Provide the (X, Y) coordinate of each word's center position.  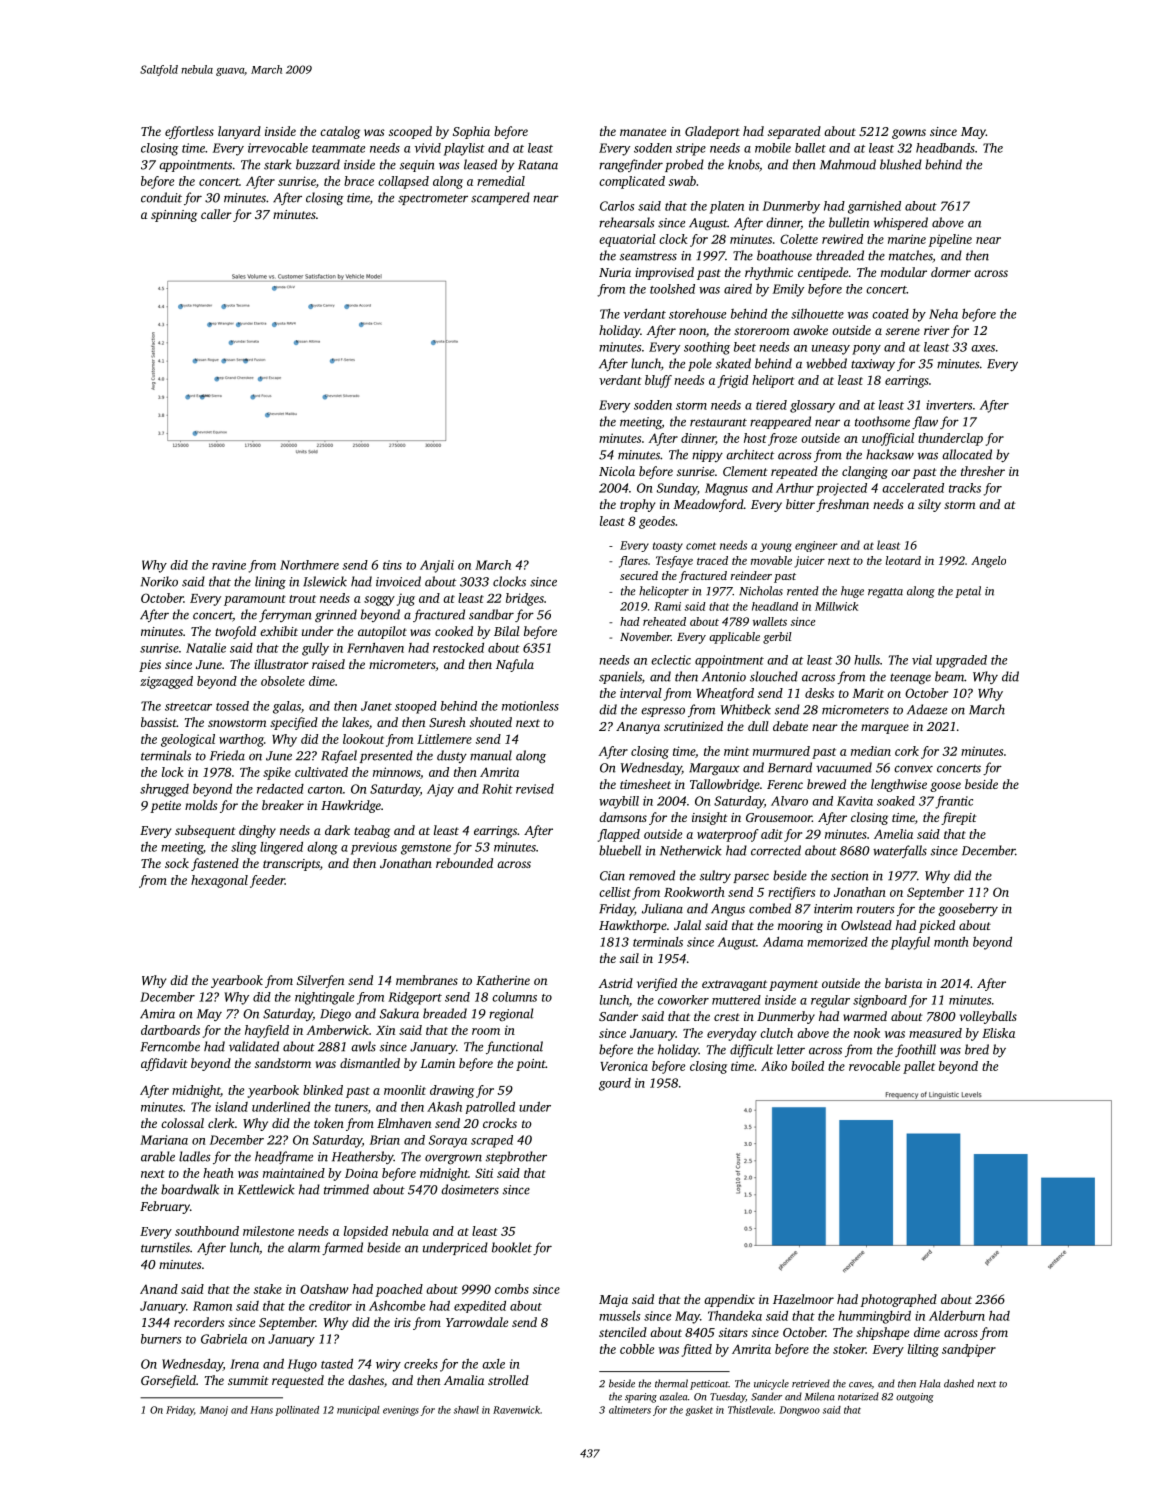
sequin (417, 166)
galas (287, 707)
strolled (508, 1380)
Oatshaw (324, 1289)
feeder (267, 881)
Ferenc (785, 784)
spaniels (620, 677)
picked (937, 926)
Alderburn (957, 1316)
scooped (410, 132)
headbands (945, 148)
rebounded (464, 863)
